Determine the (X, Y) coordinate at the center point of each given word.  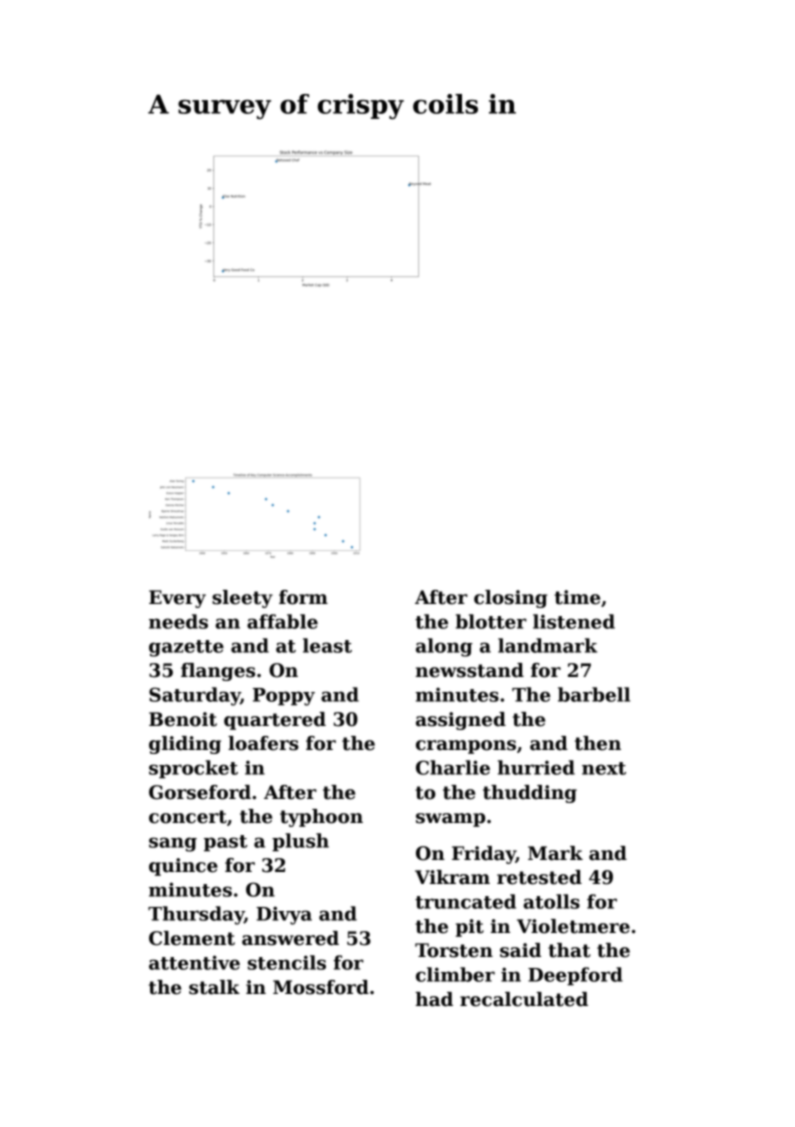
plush (300, 842)
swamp (450, 820)
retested (539, 877)
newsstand (470, 670)
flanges (218, 672)
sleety (242, 599)
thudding (530, 794)
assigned (461, 721)
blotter (491, 621)
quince (183, 867)
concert (188, 817)
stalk (214, 987)
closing (510, 599)
